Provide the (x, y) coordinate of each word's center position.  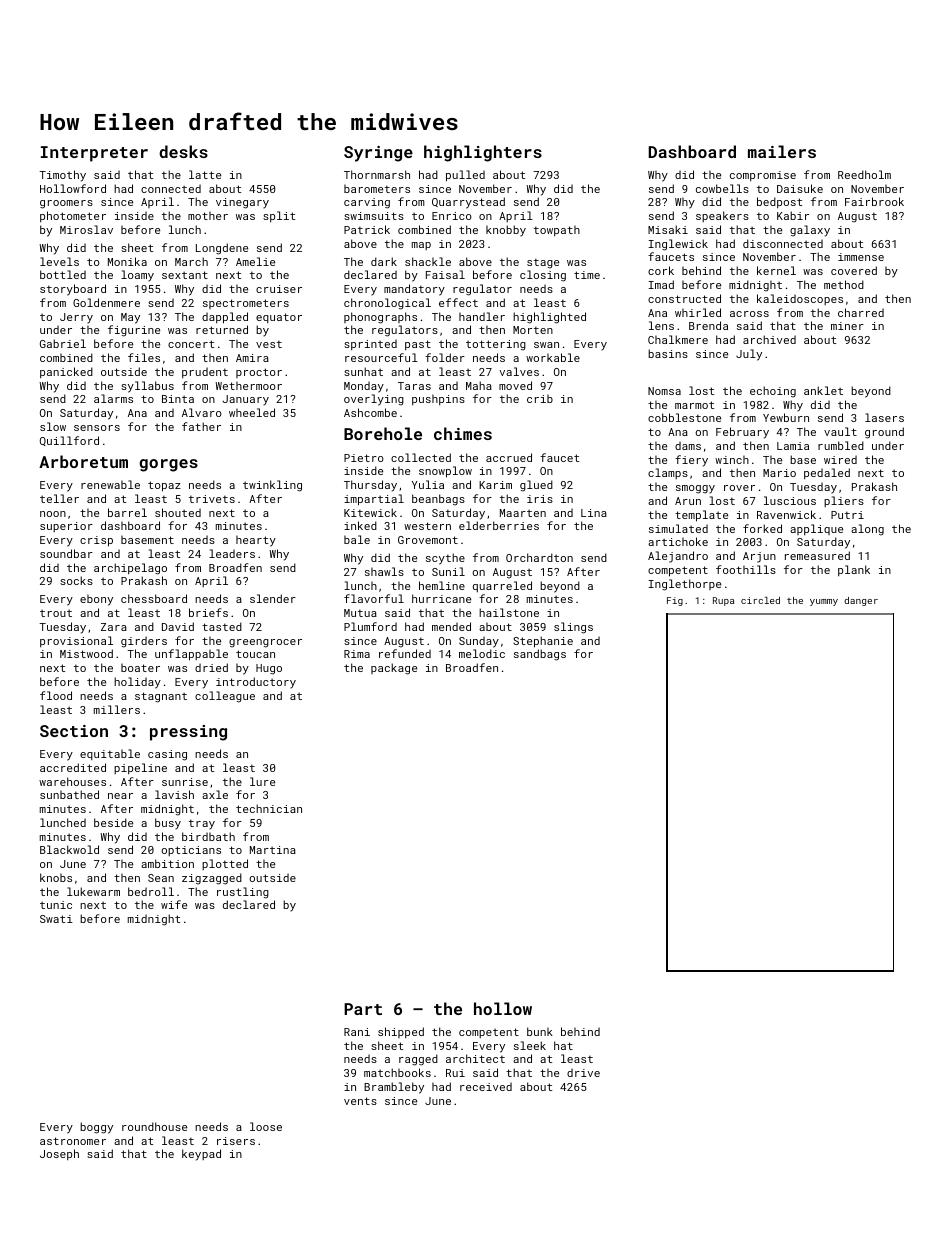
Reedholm (864, 174)
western (427, 526)
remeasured (817, 555)
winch (732, 460)
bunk (540, 1031)
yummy (824, 602)
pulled (465, 176)
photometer (73, 216)
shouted (178, 512)
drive (583, 1072)
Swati (56, 919)
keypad (201, 1155)
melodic (482, 653)
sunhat (363, 371)
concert (191, 344)
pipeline (140, 768)
